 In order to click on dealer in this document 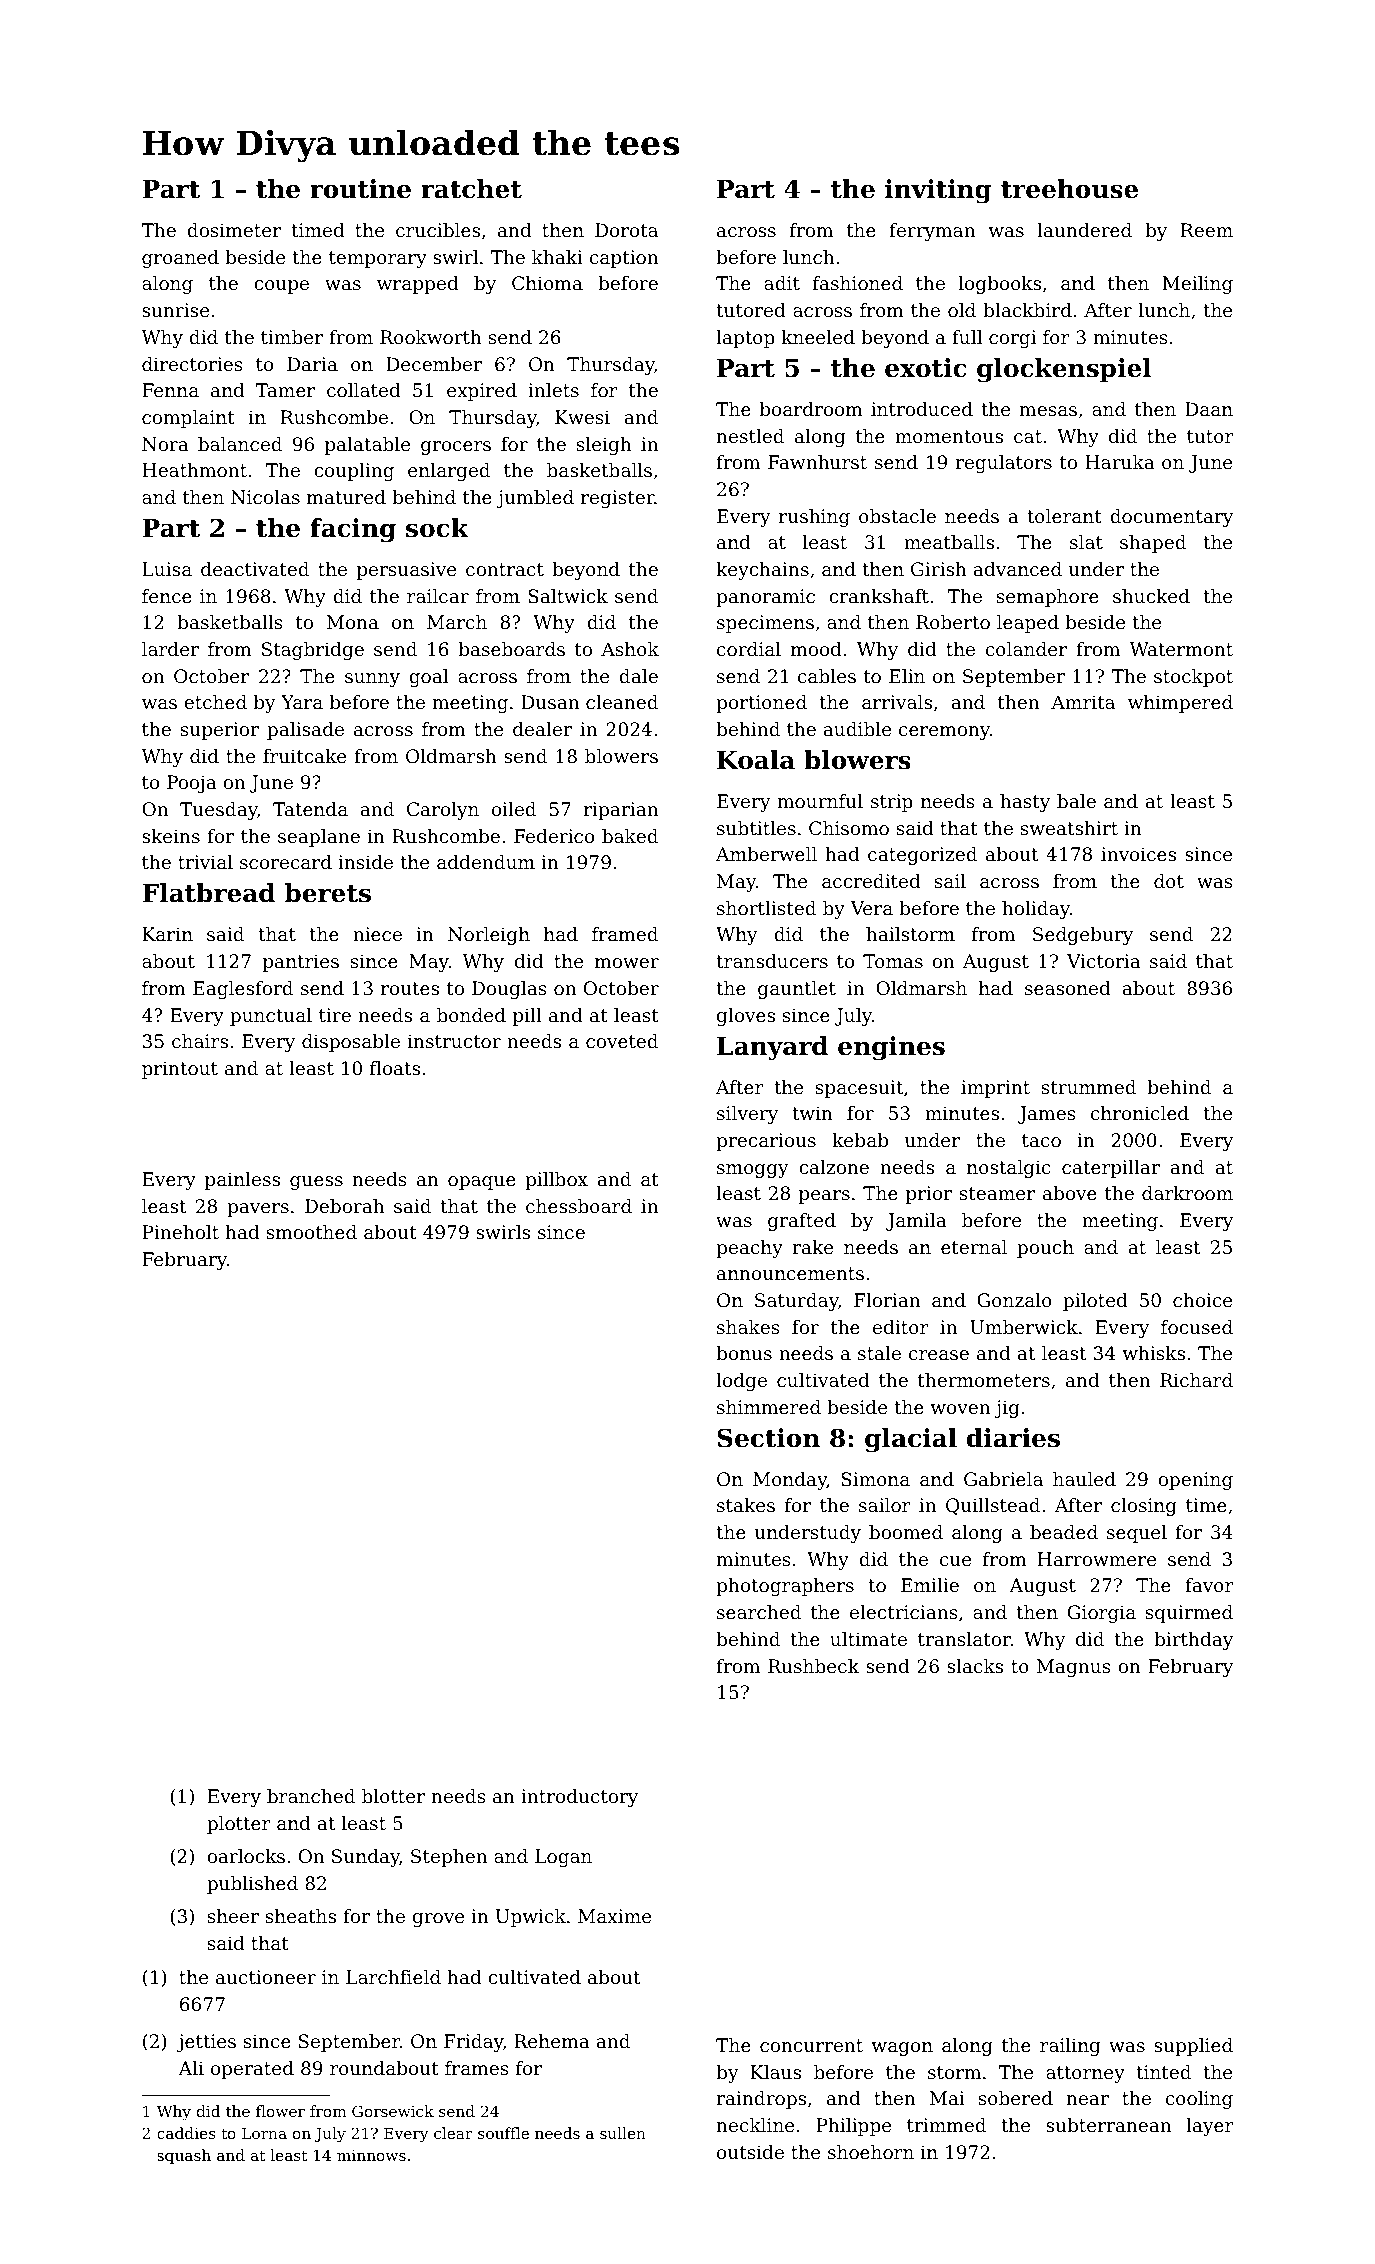, I will do `click(542, 729)`.
